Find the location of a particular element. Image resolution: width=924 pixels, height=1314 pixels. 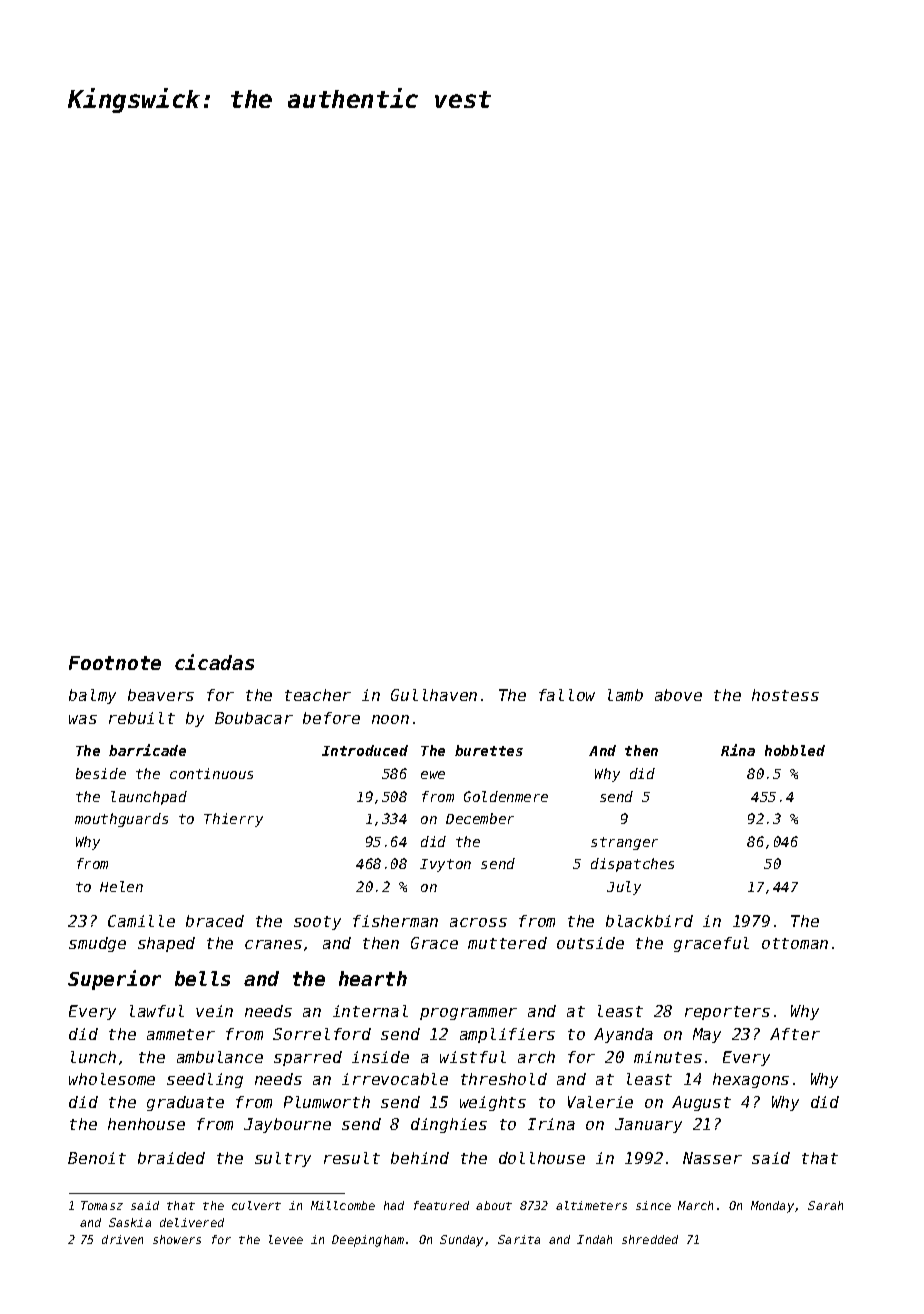

braced is located at coordinates (215, 921).
